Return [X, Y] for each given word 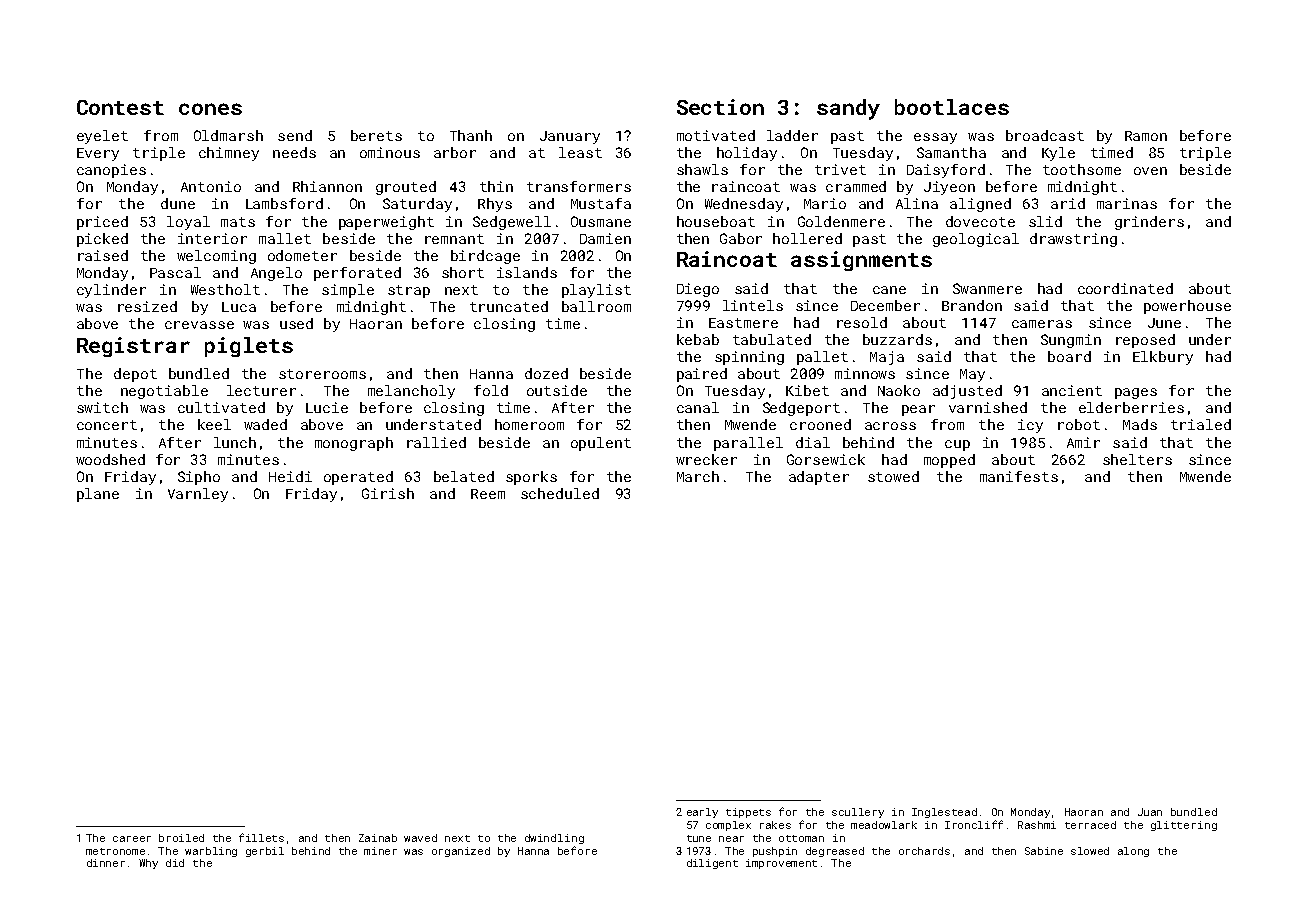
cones [210, 109]
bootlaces [952, 107]
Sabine [1044, 851]
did [175, 863]
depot [135, 375]
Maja [887, 358]
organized [461, 852]
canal [698, 407]
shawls [702, 169]
